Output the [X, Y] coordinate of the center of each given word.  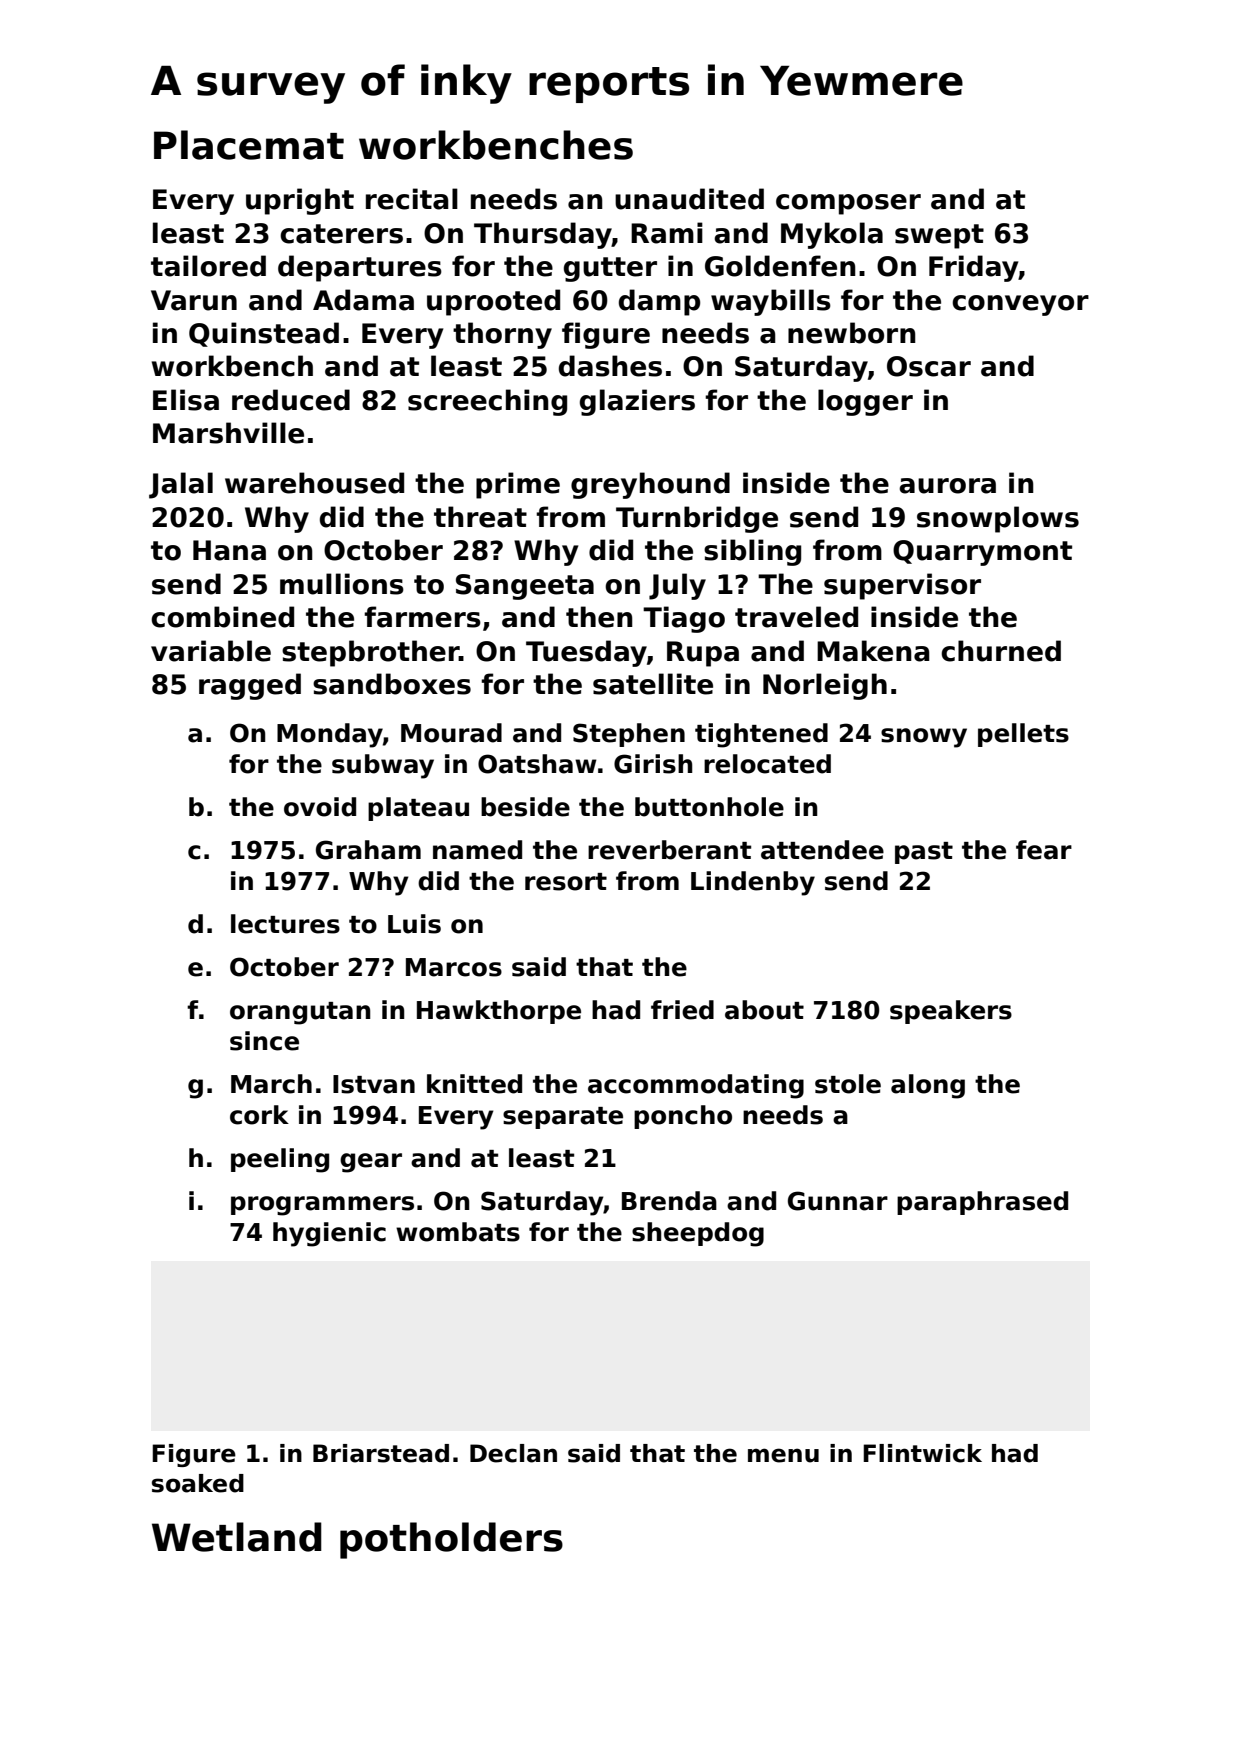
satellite [653, 684]
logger [865, 402]
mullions [342, 584]
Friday [974, 268]
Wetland [237, 1537]
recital [412, 199]
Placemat [249, 145]
